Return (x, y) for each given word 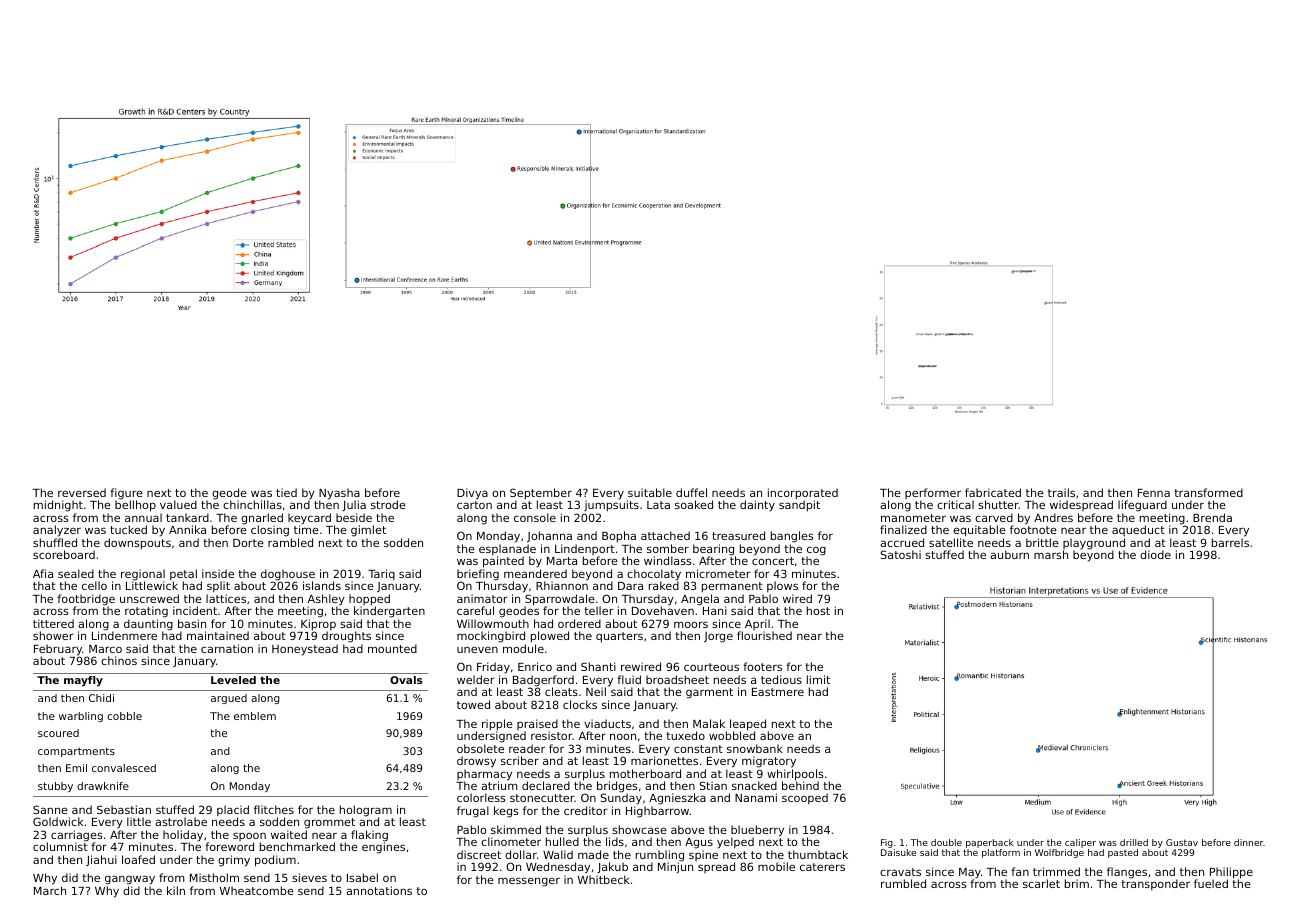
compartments (76, 752)
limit (818, 679)
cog (816, 551)
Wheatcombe (257, 890)
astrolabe (181, 821)
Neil (596, 692)
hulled (562, 841)
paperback (990, 843)
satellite (951, 542)
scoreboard (64, 554)
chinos (119, 660)
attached (665, 535)
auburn (1009, 554)
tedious (781, 679)
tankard (187, 517)
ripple (497, 725)
